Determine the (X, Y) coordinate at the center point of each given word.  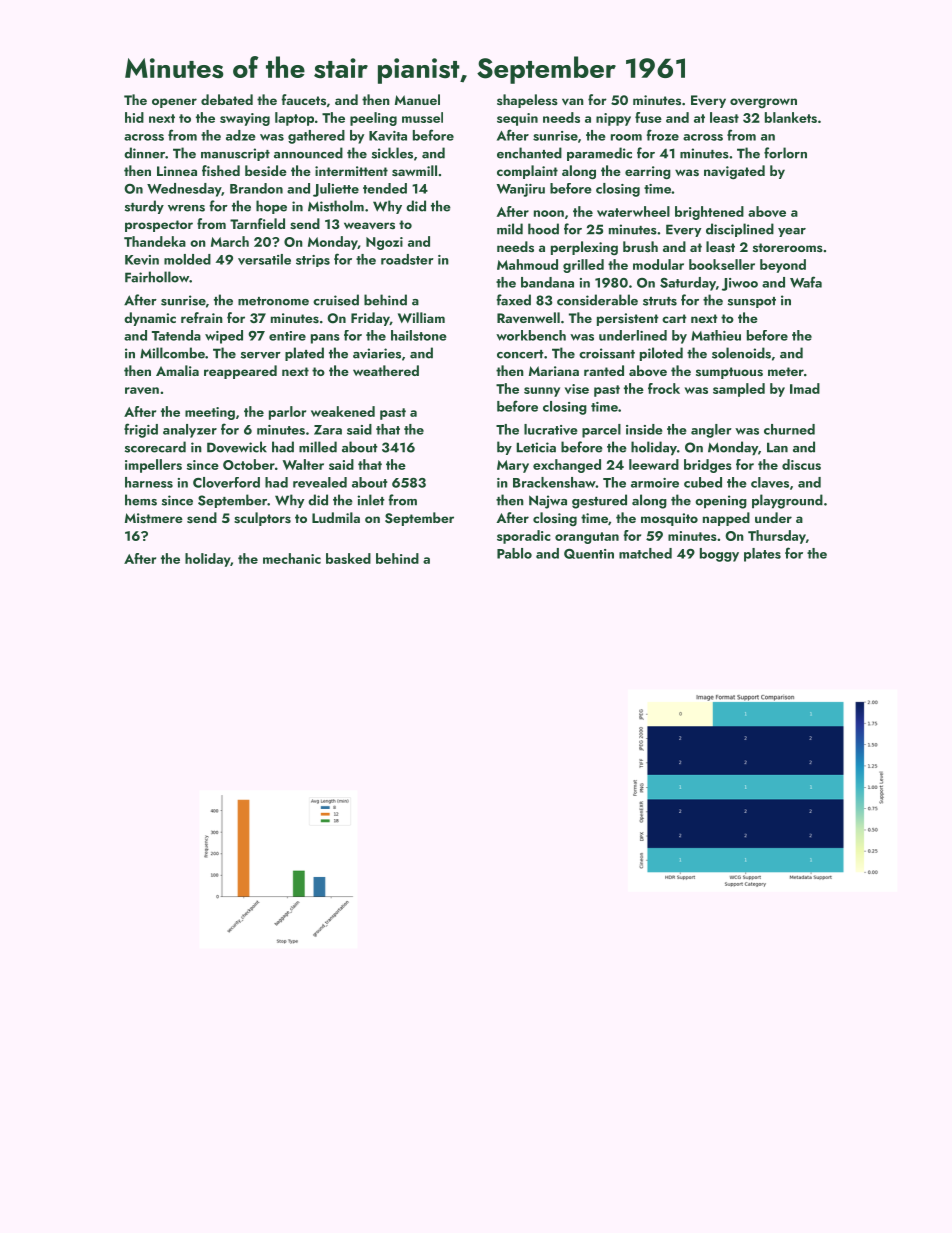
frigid (141, 430)
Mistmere (154, 518)
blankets (791, 117)
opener (174, 103)
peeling (373, 119)
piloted (661, 354)
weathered (386, 370)
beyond (783, 266)
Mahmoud (527, 264)
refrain (202, 317)
